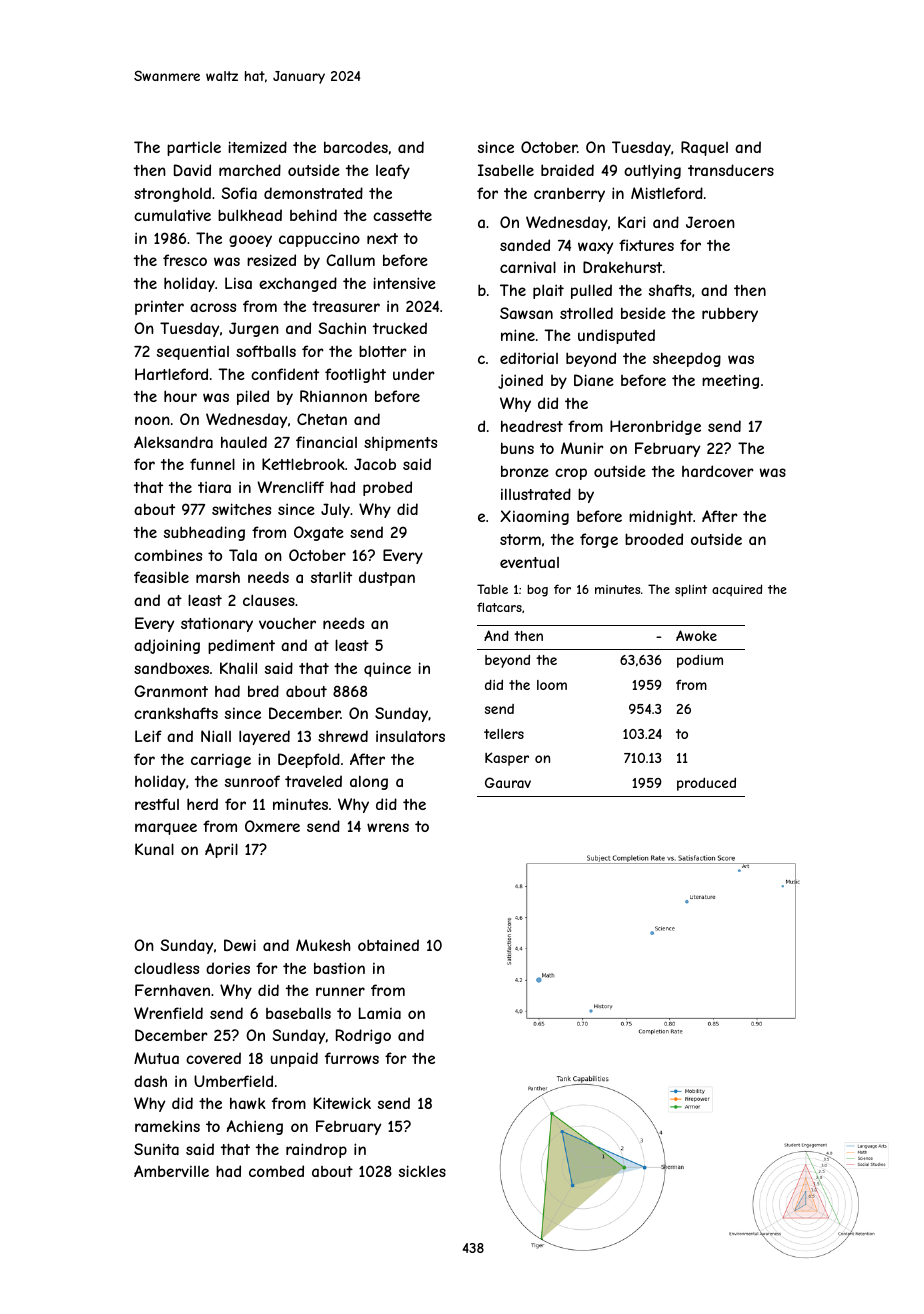 Image resolution: width=924 pixels, height=1314 pixels. What do you see at coordinates (704, 148) in the document?
I see `Raquel` at bounding box center [704, 148].
